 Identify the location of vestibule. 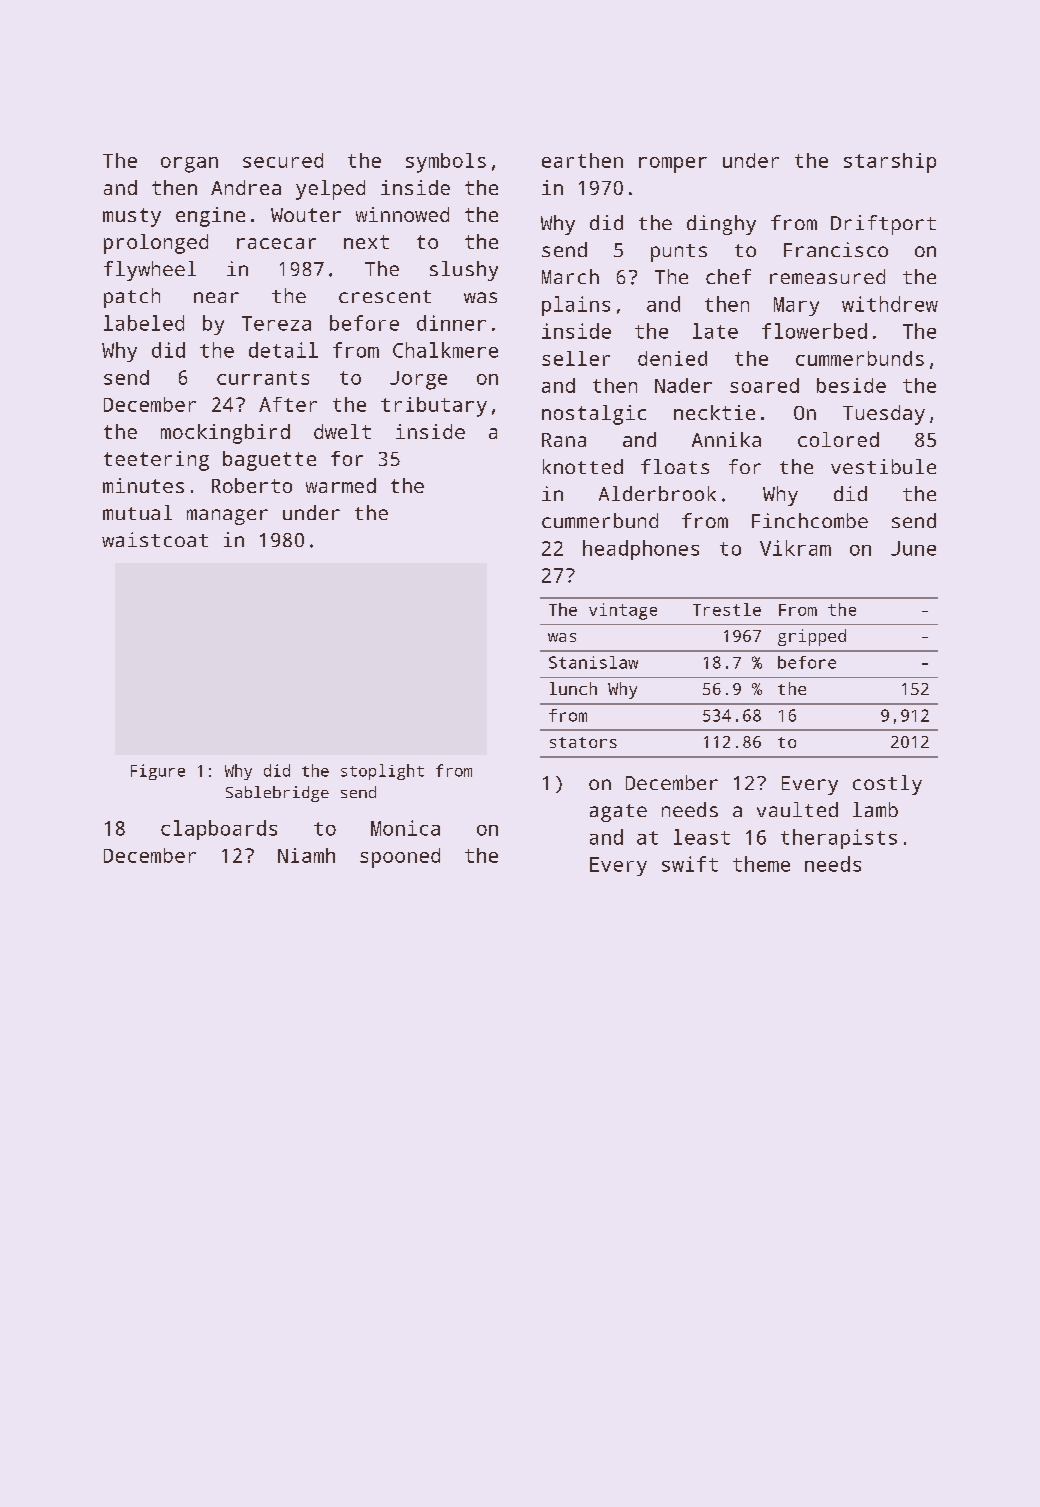
(883, 466).
